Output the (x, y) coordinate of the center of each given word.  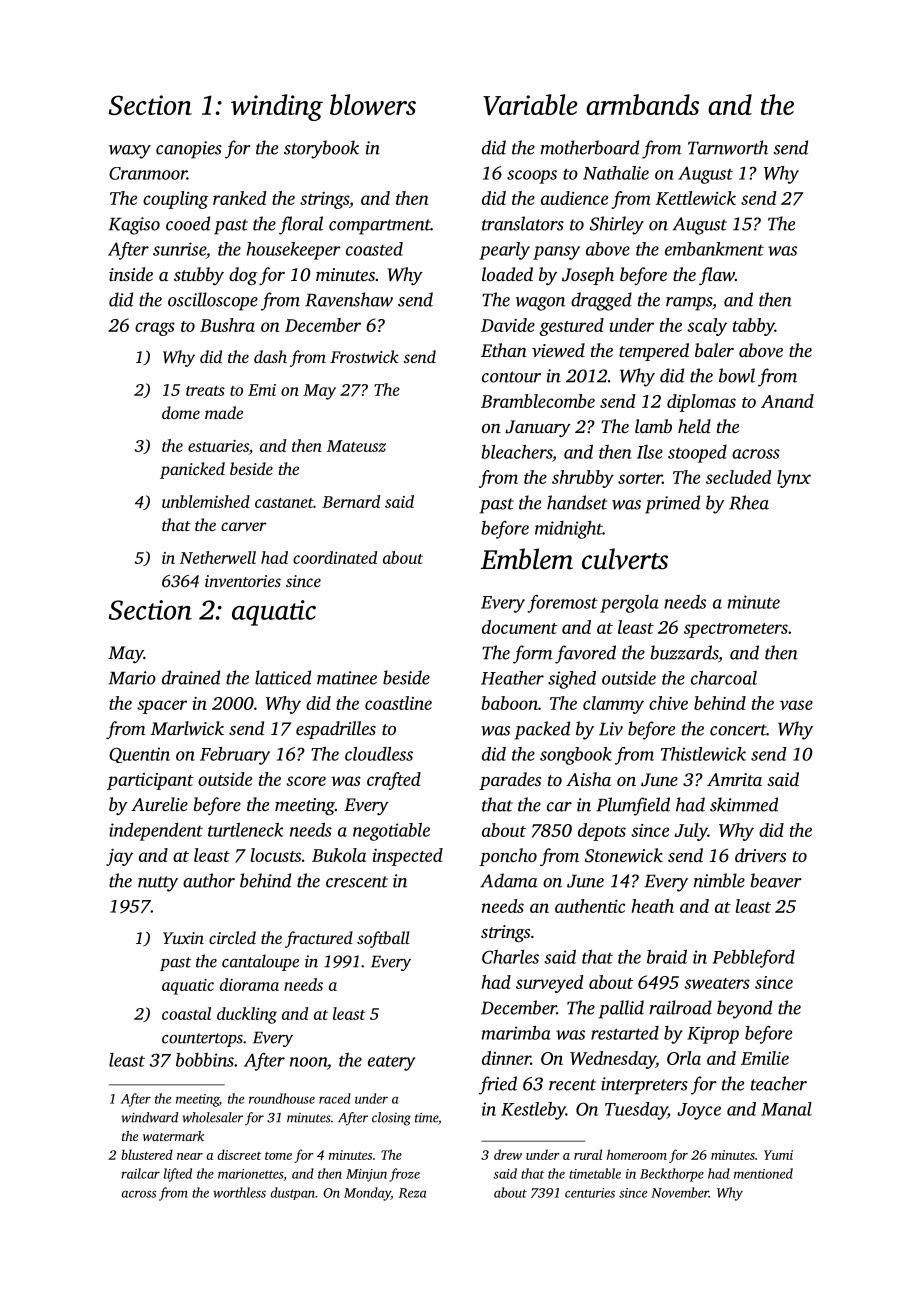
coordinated (335, 557)
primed (672, 504)
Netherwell (218, 557)
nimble (719, 880)
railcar (140, 1173)
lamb (653, 426)
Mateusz (356, 446)
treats (205, 391)
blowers (373, 104)
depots (602, 832)
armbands (642, 104)
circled (232, 937)
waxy (130, 152)
